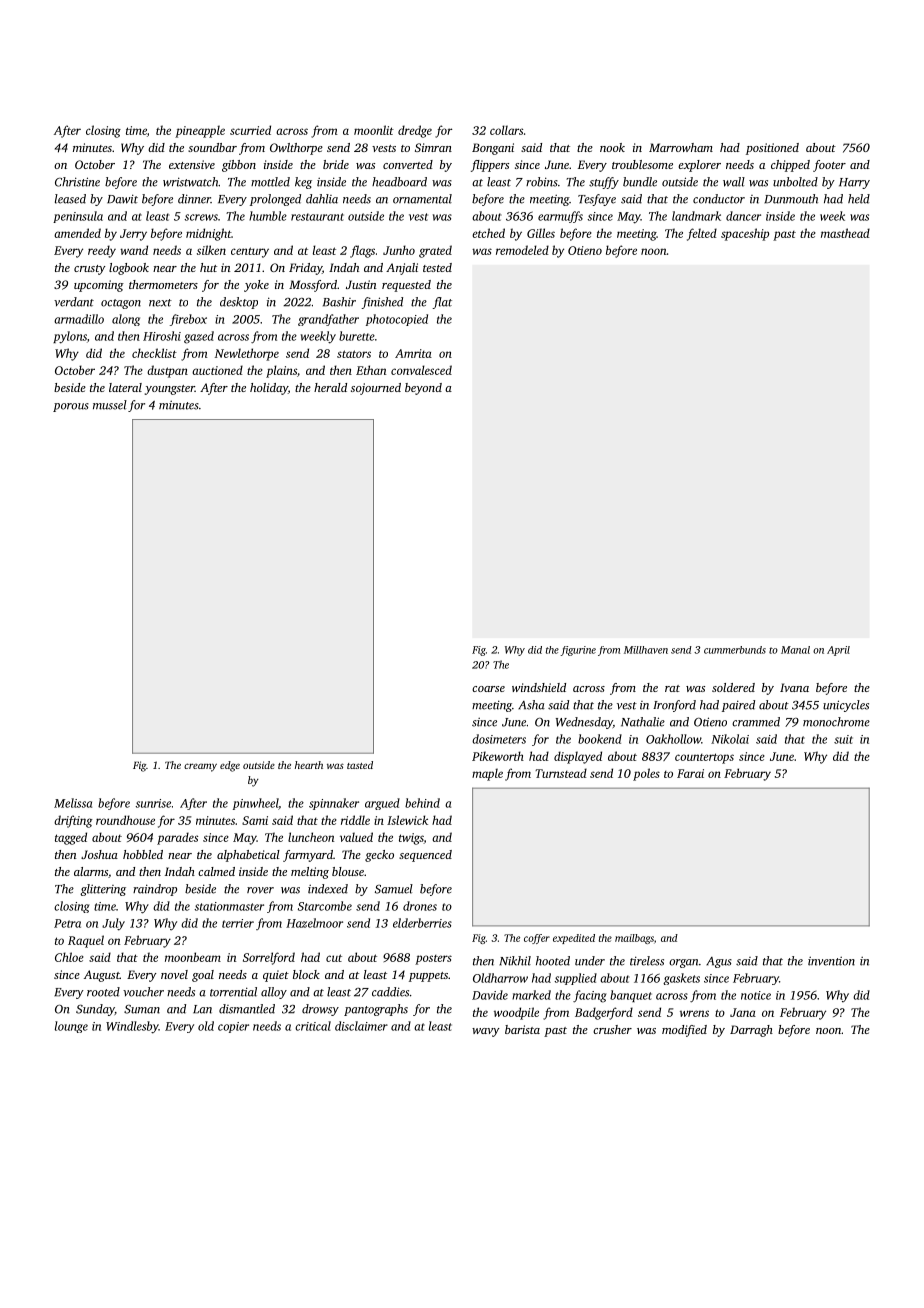  I want to click on cummerbunds, so click(735, 650).
